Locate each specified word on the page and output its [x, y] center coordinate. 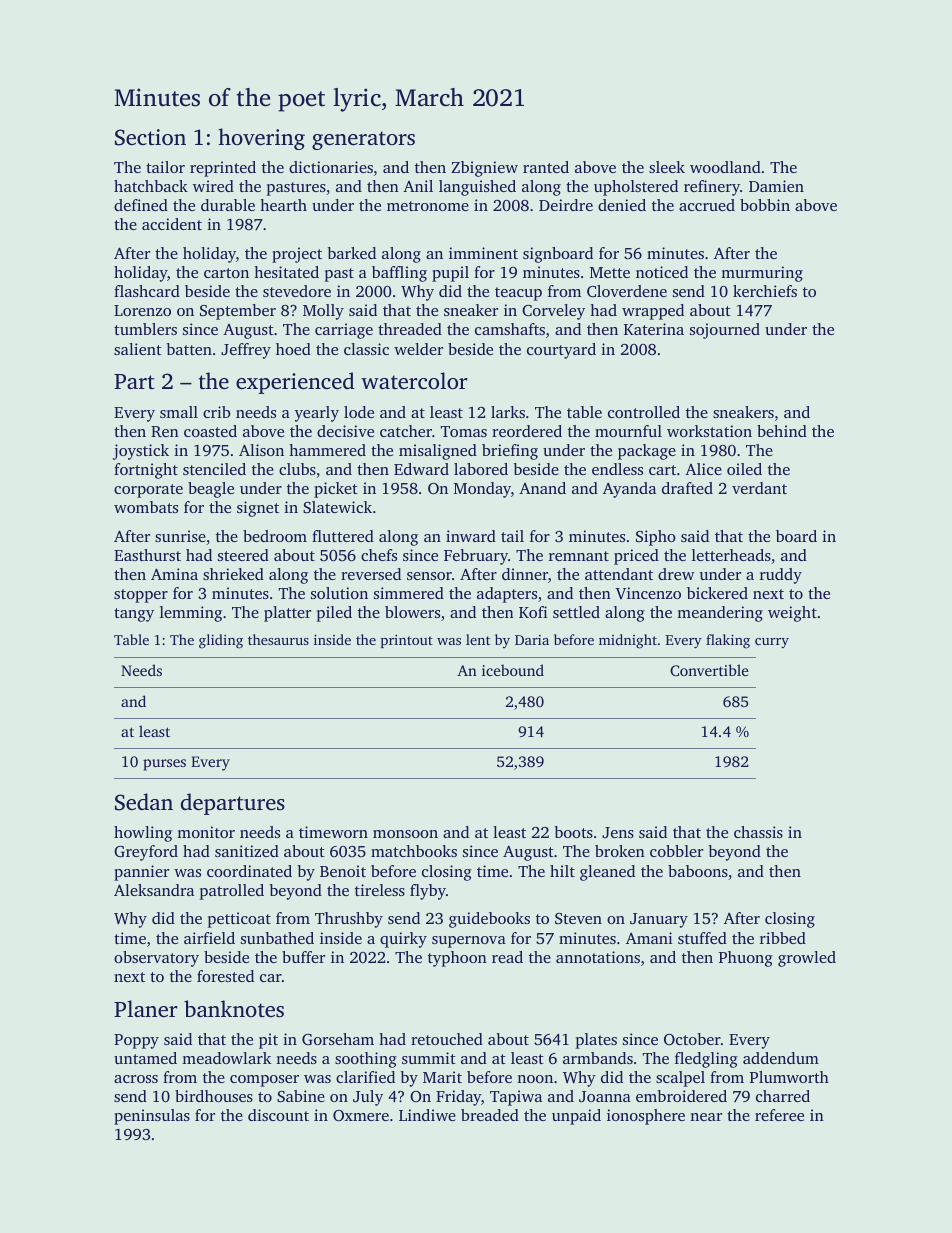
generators [363, 140]
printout [407, 641]
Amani [649, 938]
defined [141, 205]
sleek [667, 167]
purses [164, 765]
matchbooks [414, 851]
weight [792, 614]
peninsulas [152, 1117]
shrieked [233, 574]
